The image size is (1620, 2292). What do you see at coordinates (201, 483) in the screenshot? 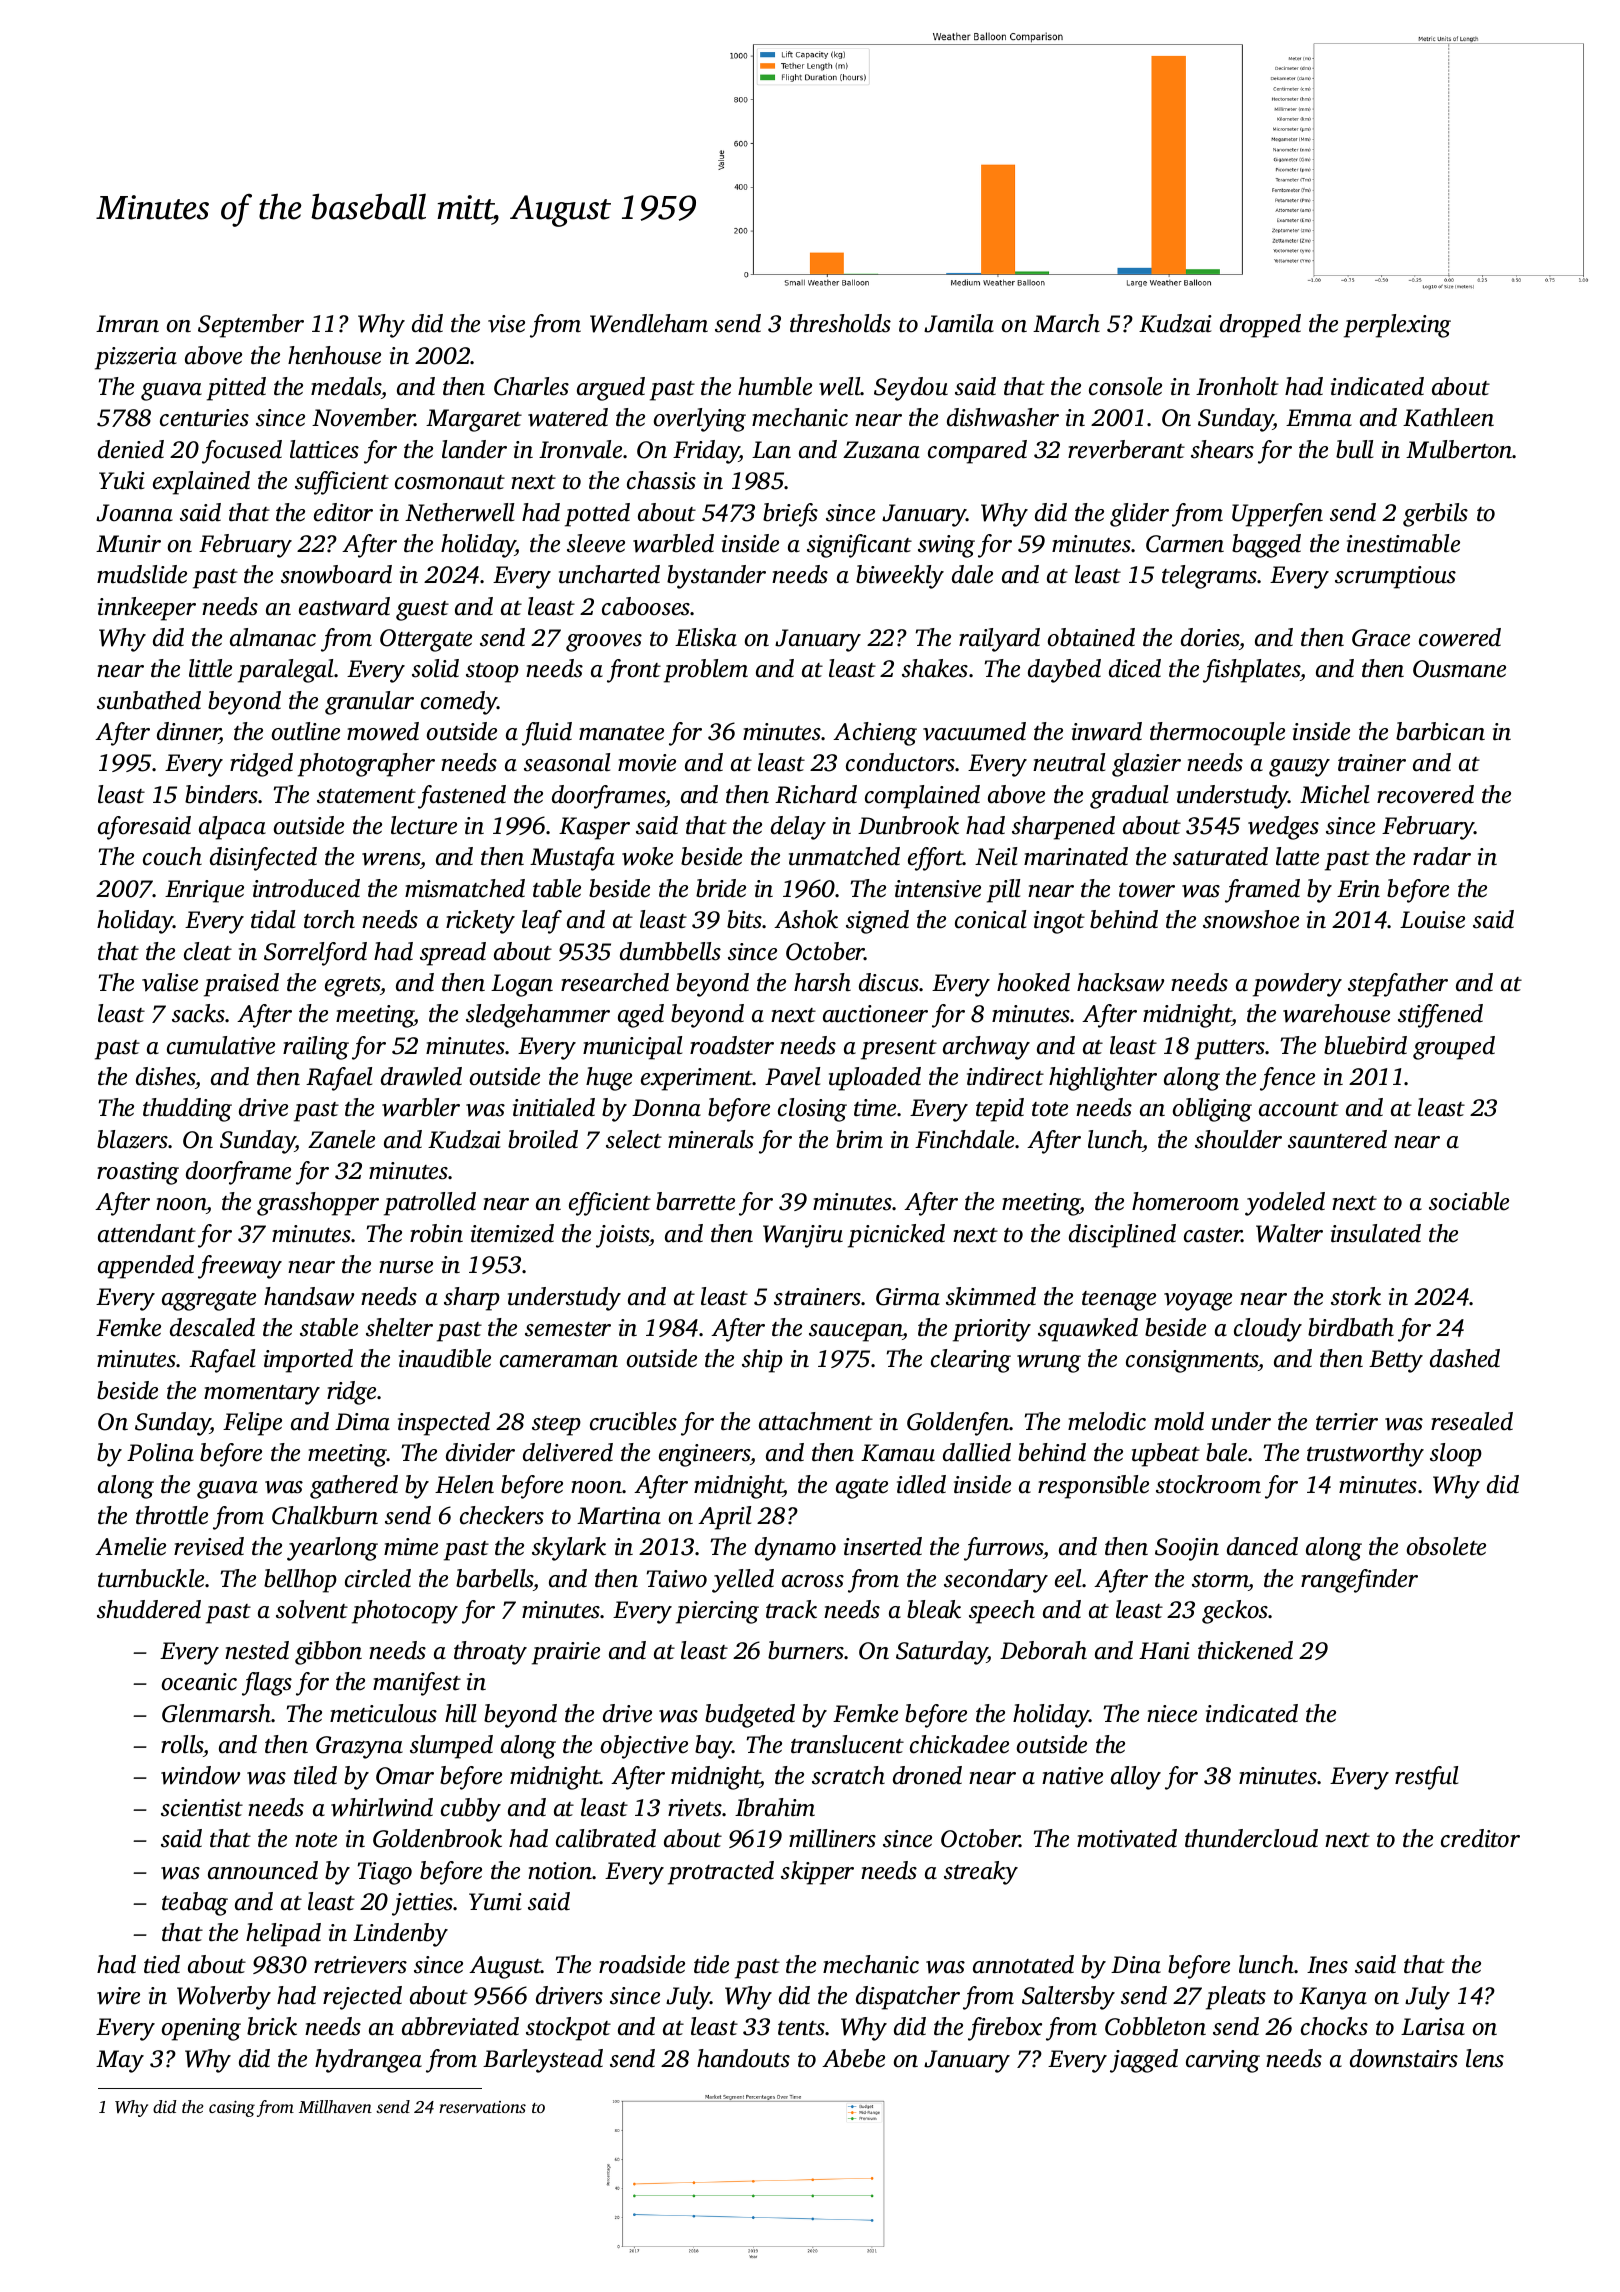
I see `explained` at bounding box center [201, 483].
